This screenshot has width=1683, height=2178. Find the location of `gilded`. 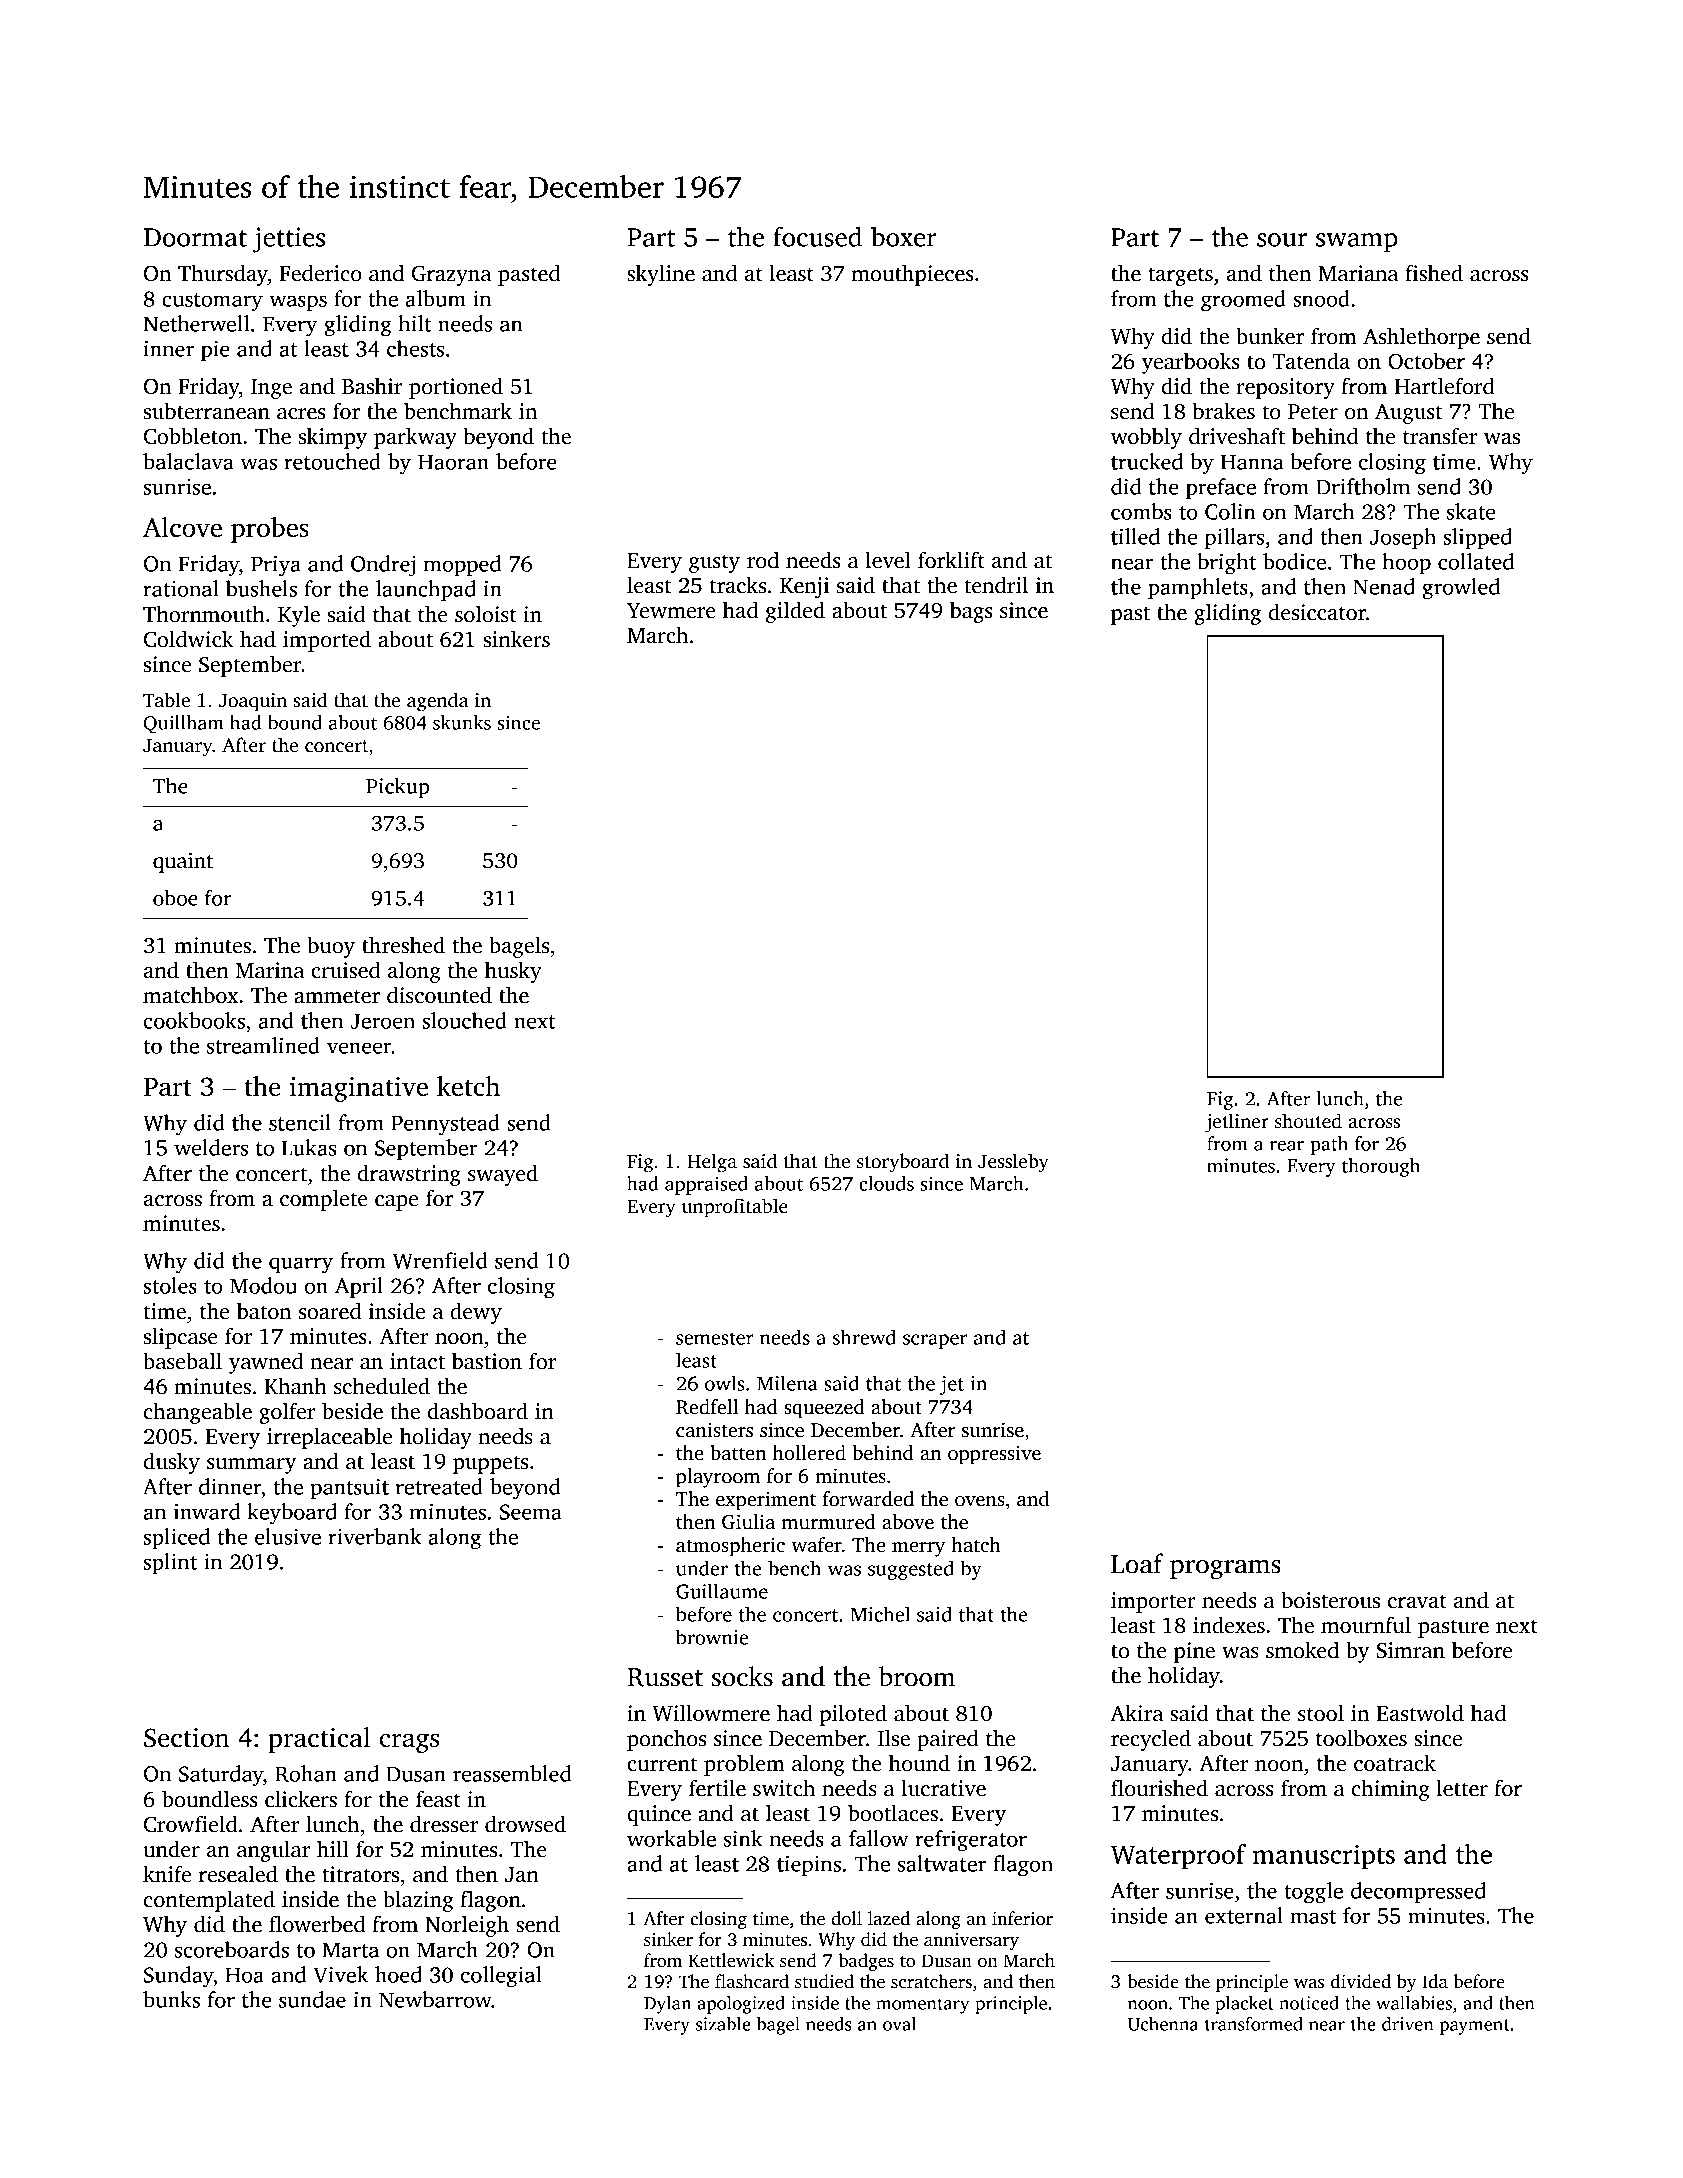

gilded is located at coordinates (795, 612).
